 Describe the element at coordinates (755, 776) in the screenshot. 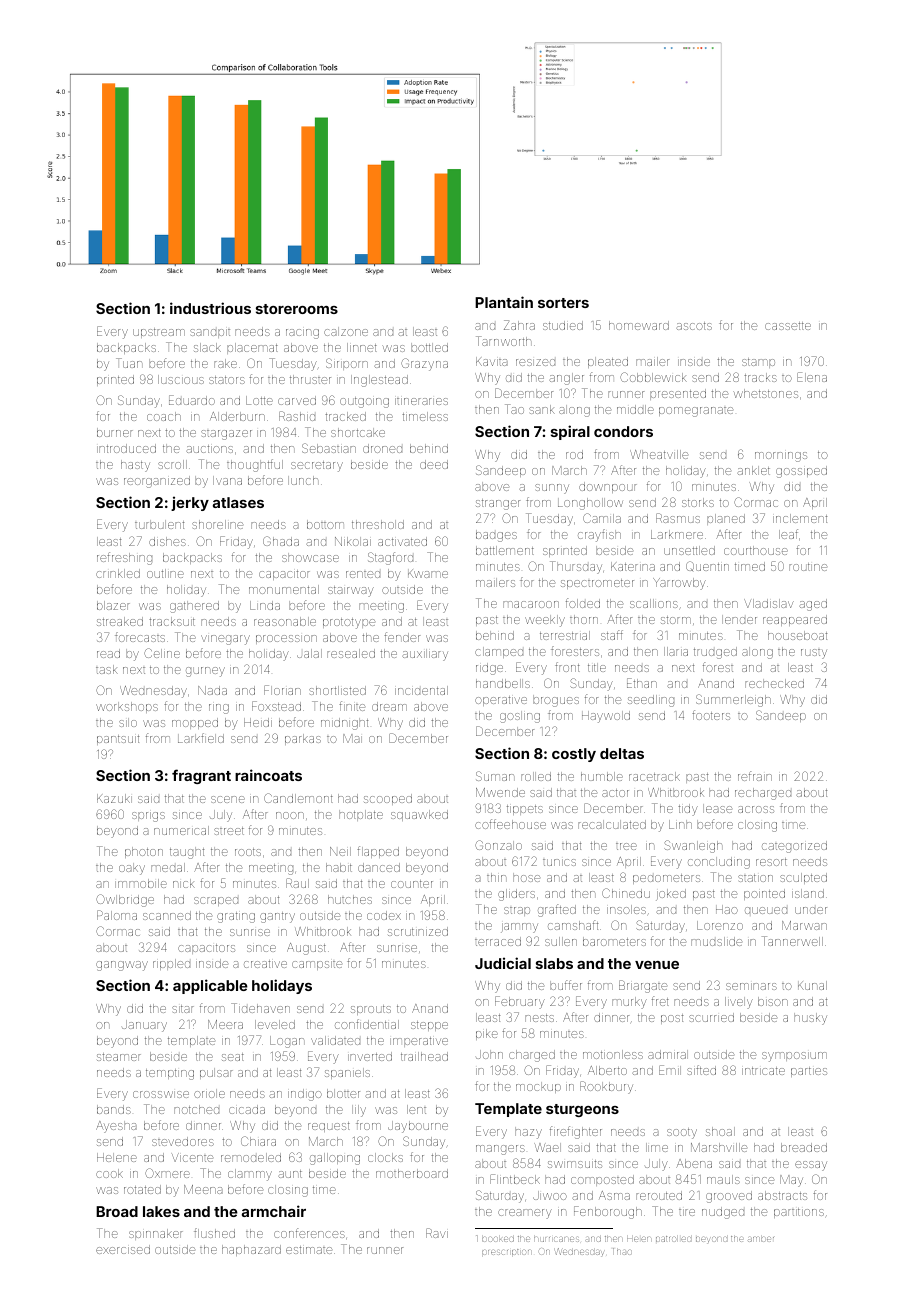

I see `refrain` at that location.
